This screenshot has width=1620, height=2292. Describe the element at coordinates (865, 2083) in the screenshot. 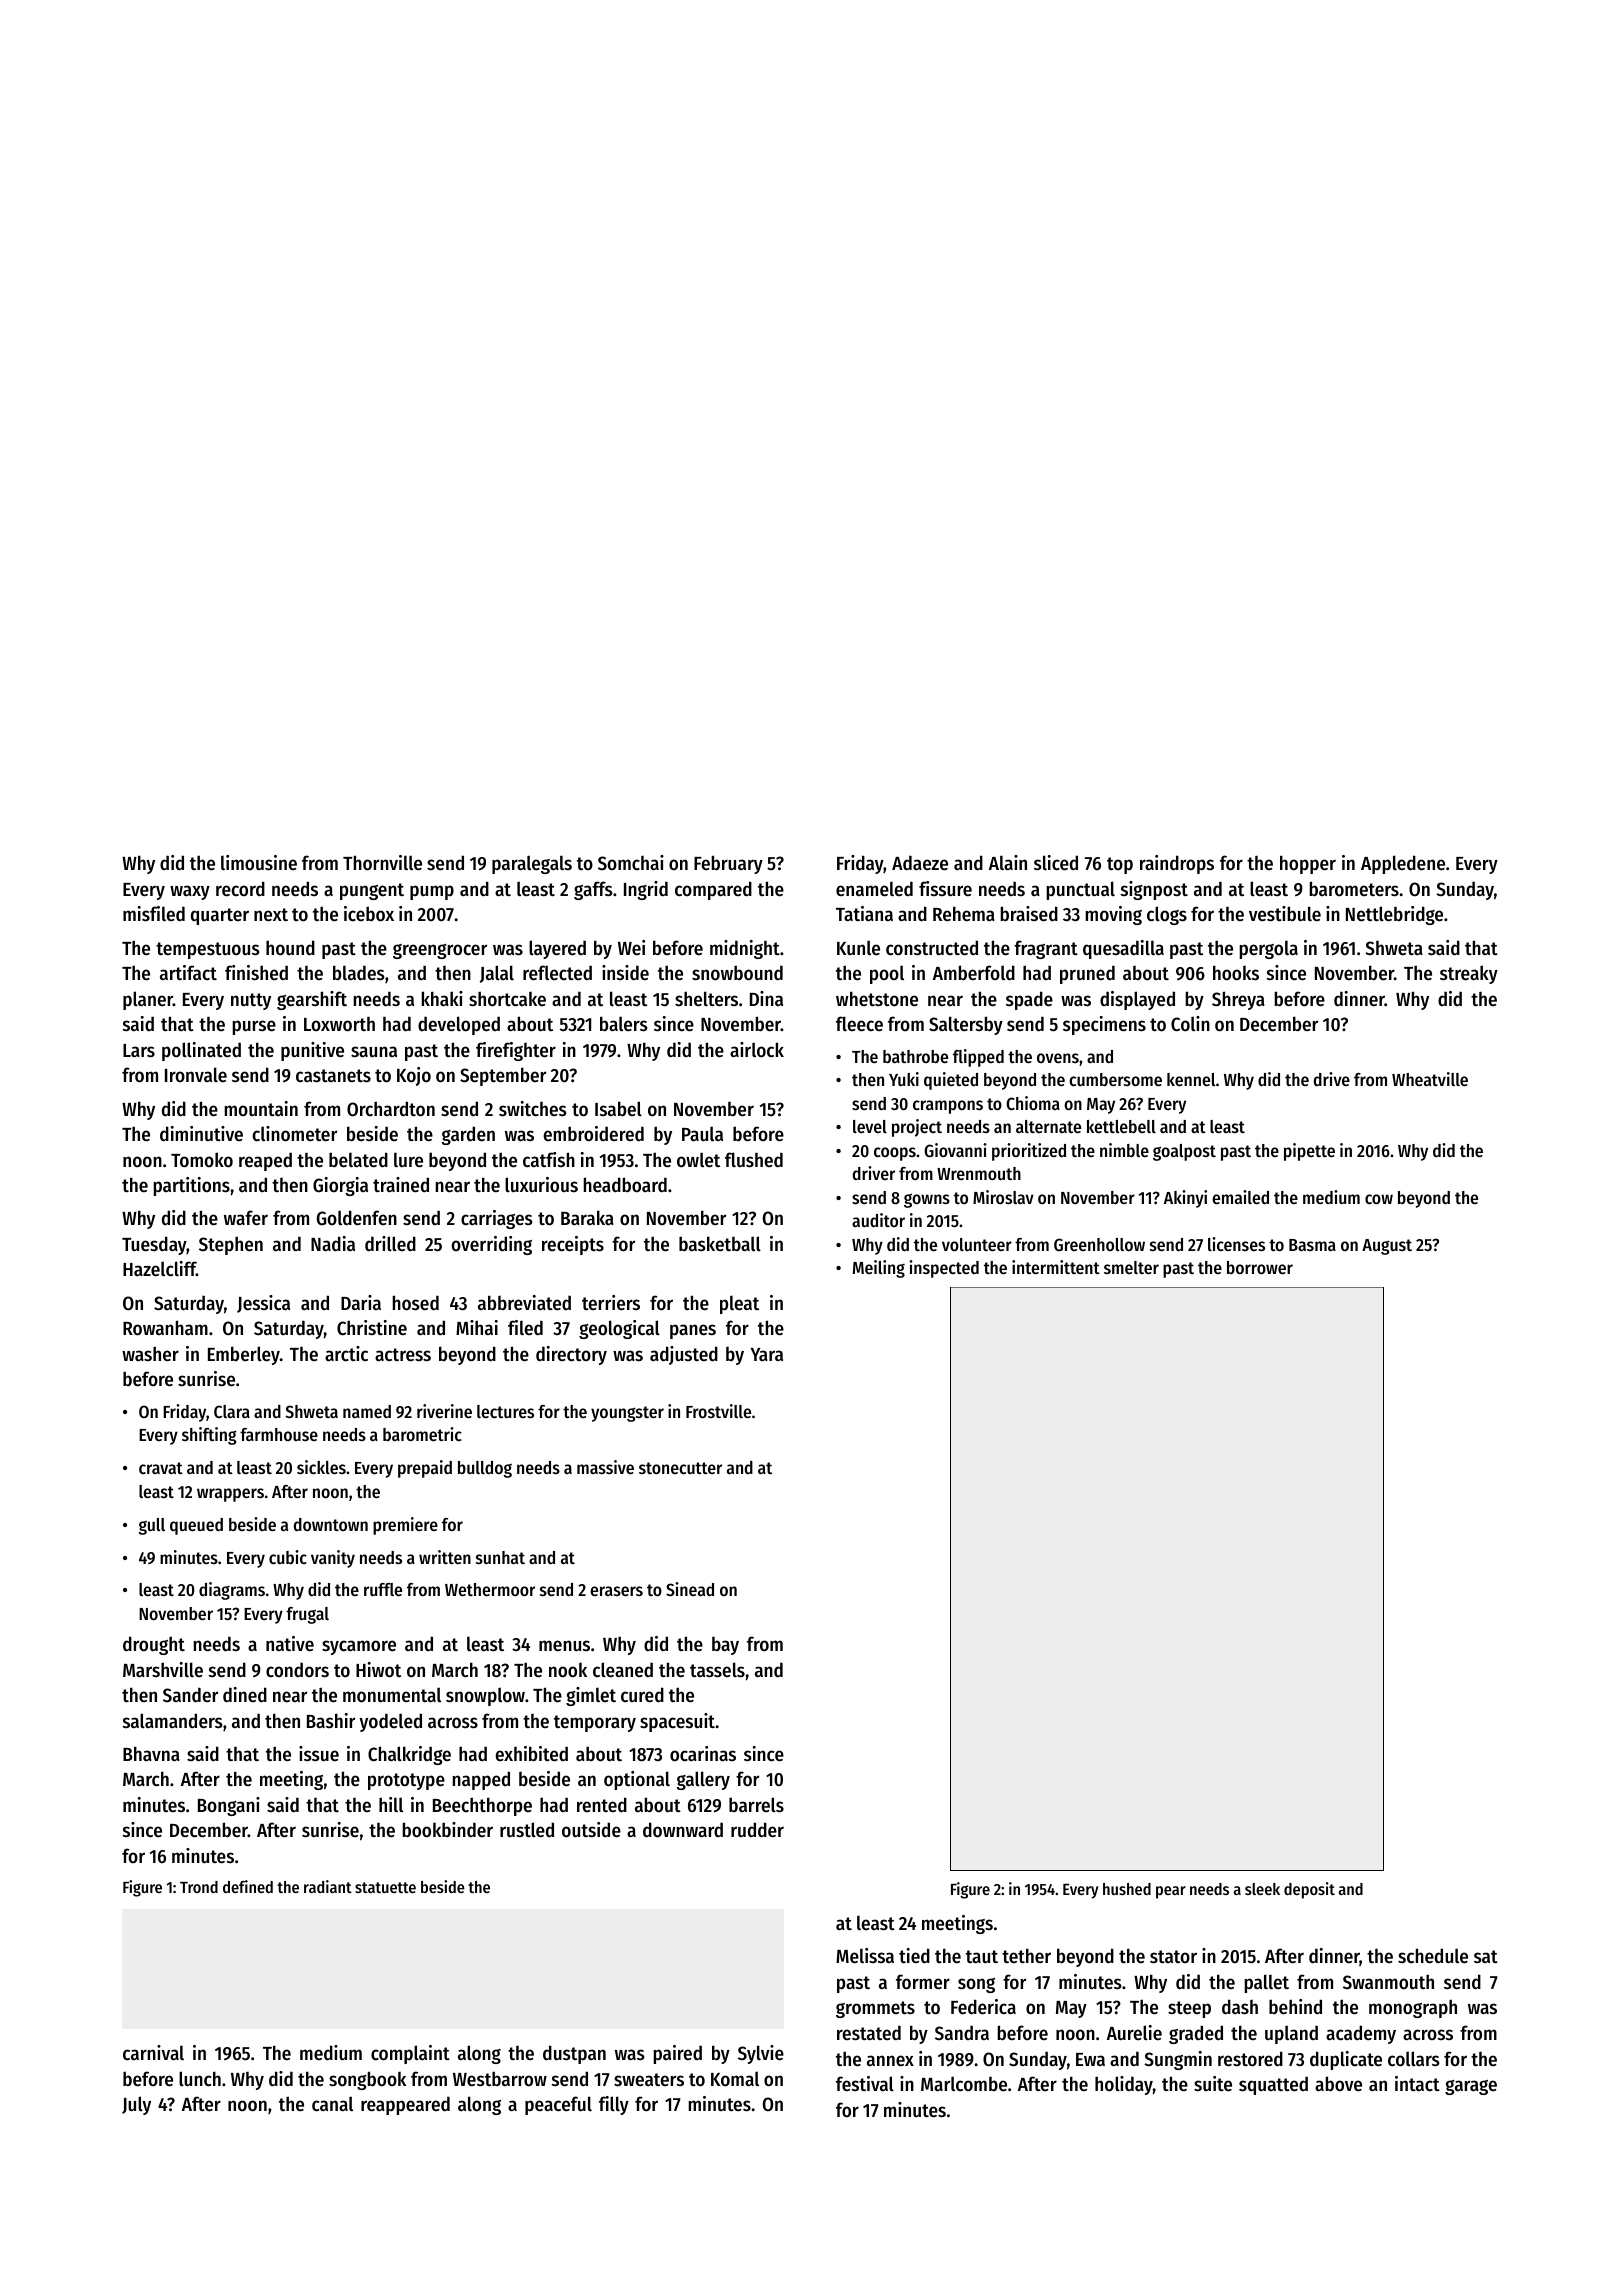

I see `festival` at that location.
